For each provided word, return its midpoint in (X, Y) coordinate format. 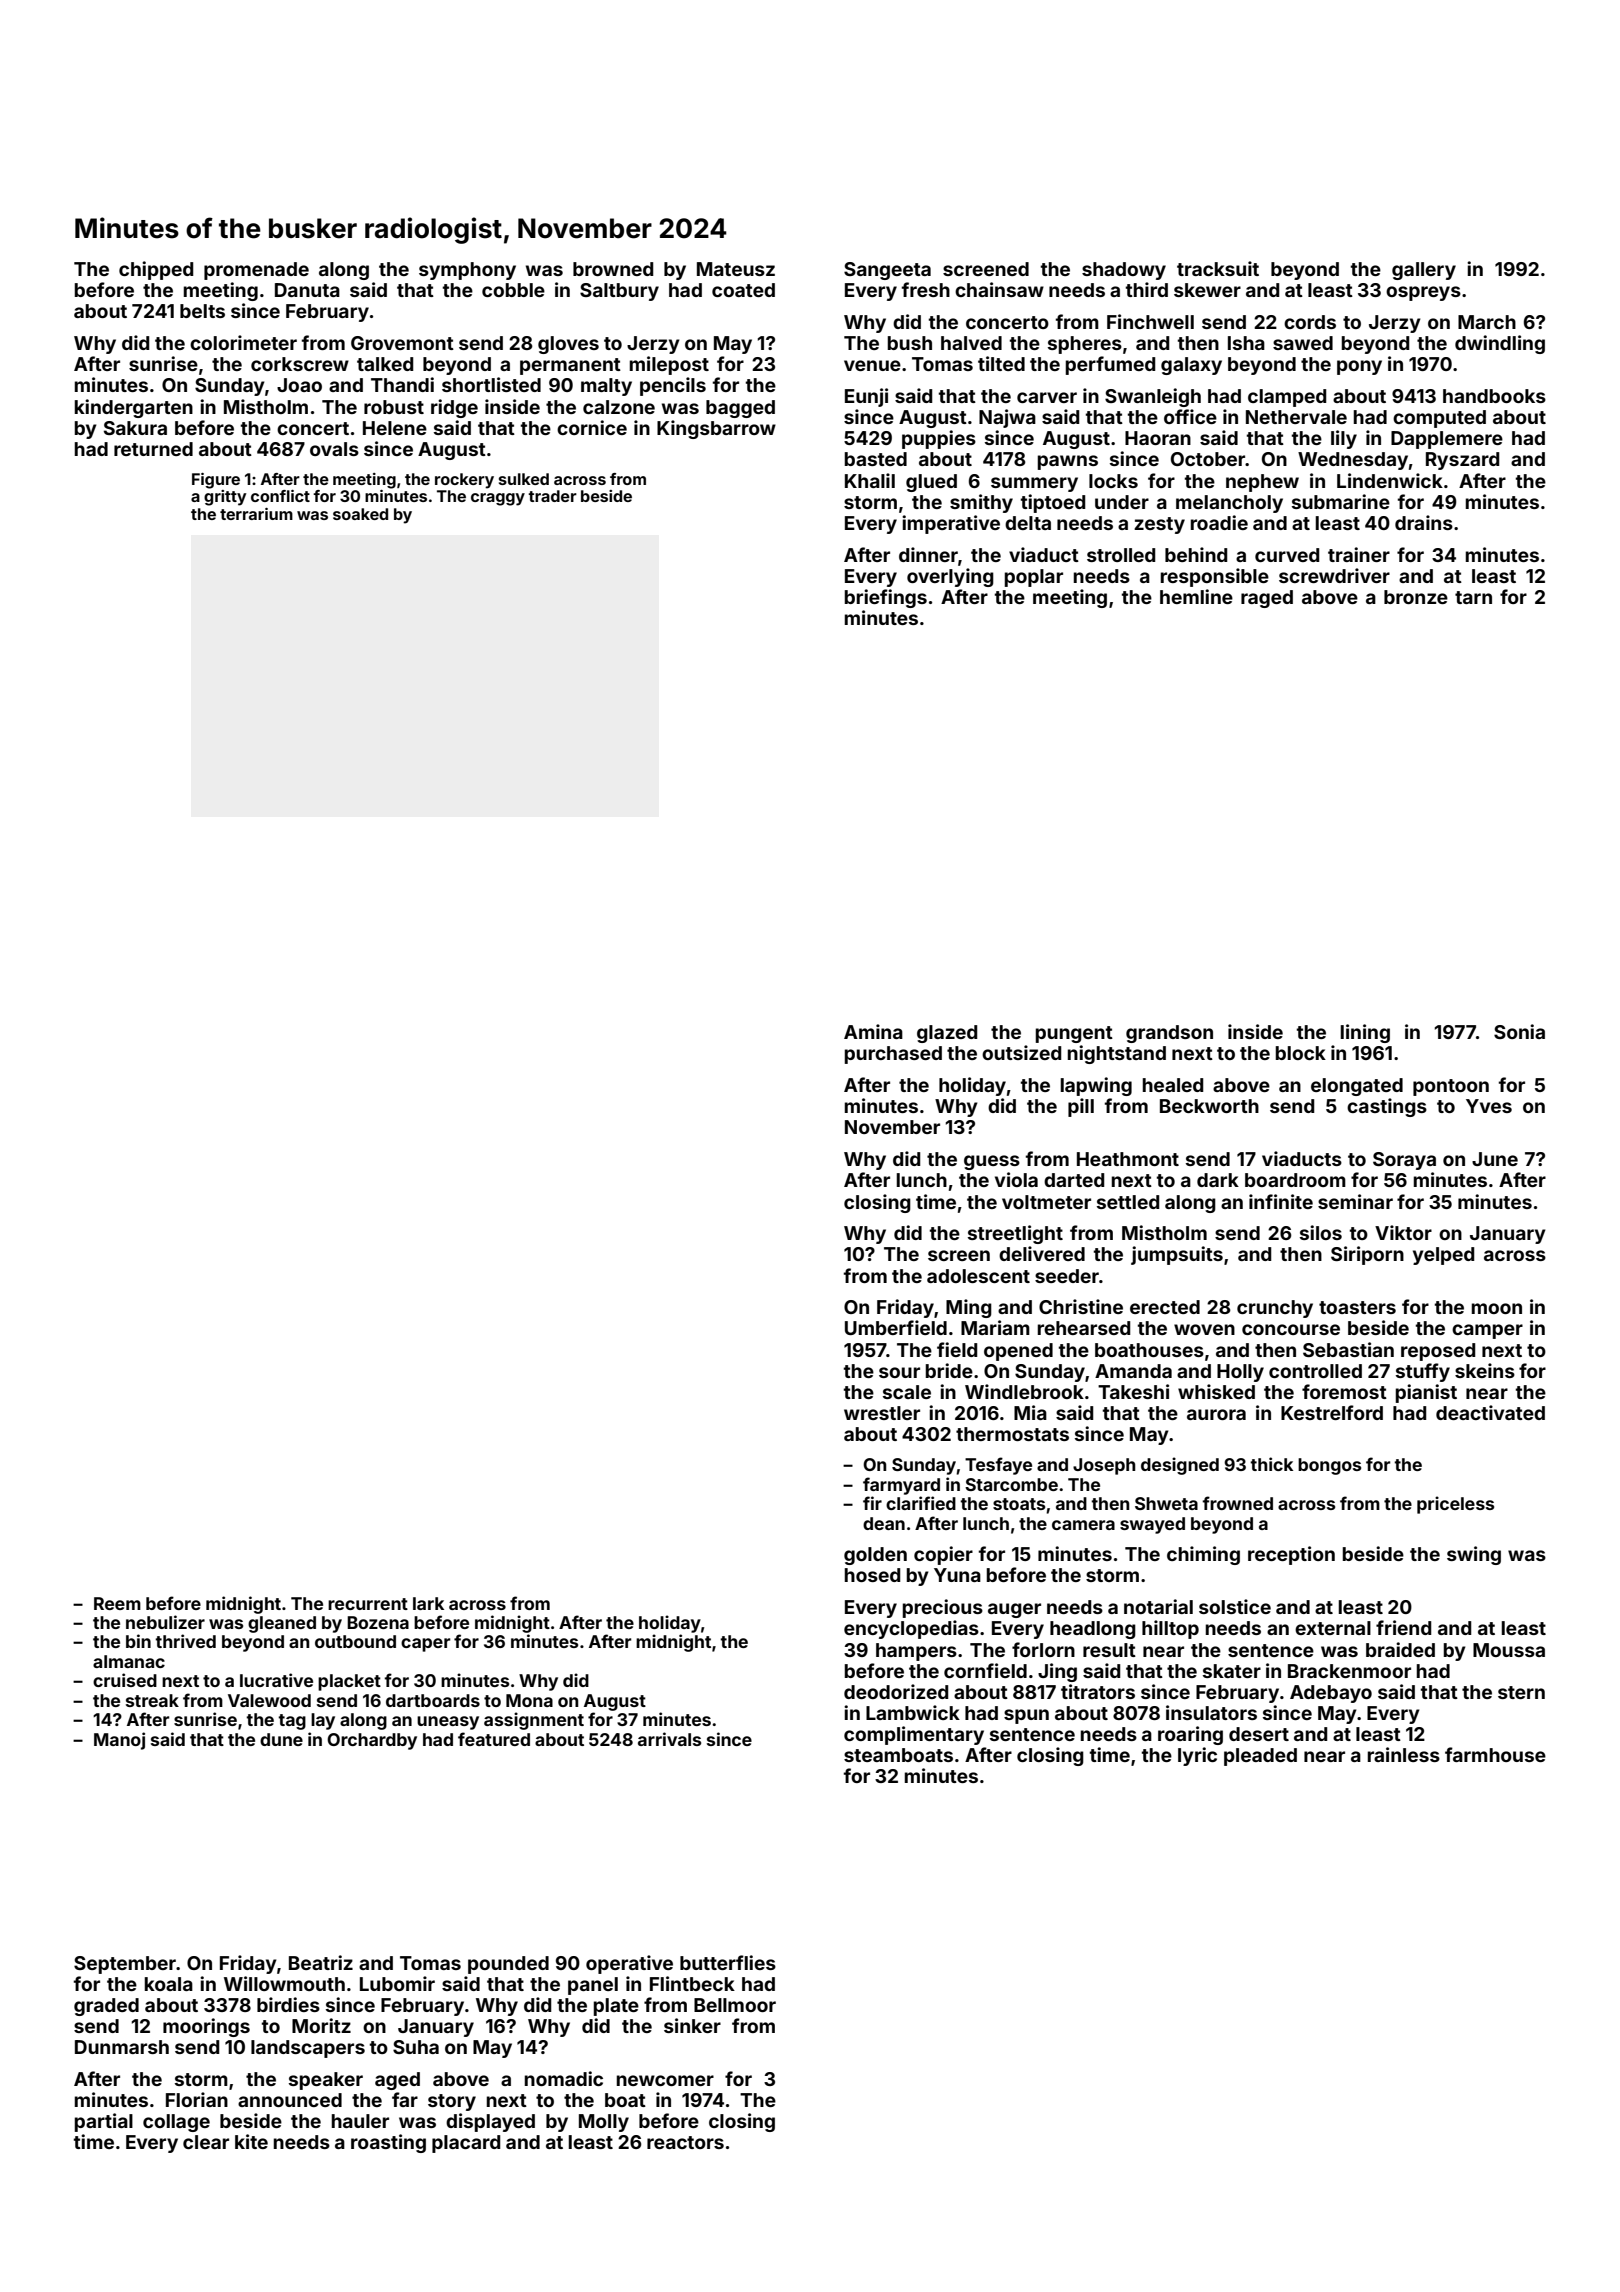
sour (899, 1372)
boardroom (1295, 1180)
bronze (1416, 597)
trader (552, 496)
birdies (288, 2004)
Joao (299, 385)
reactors (685, 2142)
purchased (893, 1055)
